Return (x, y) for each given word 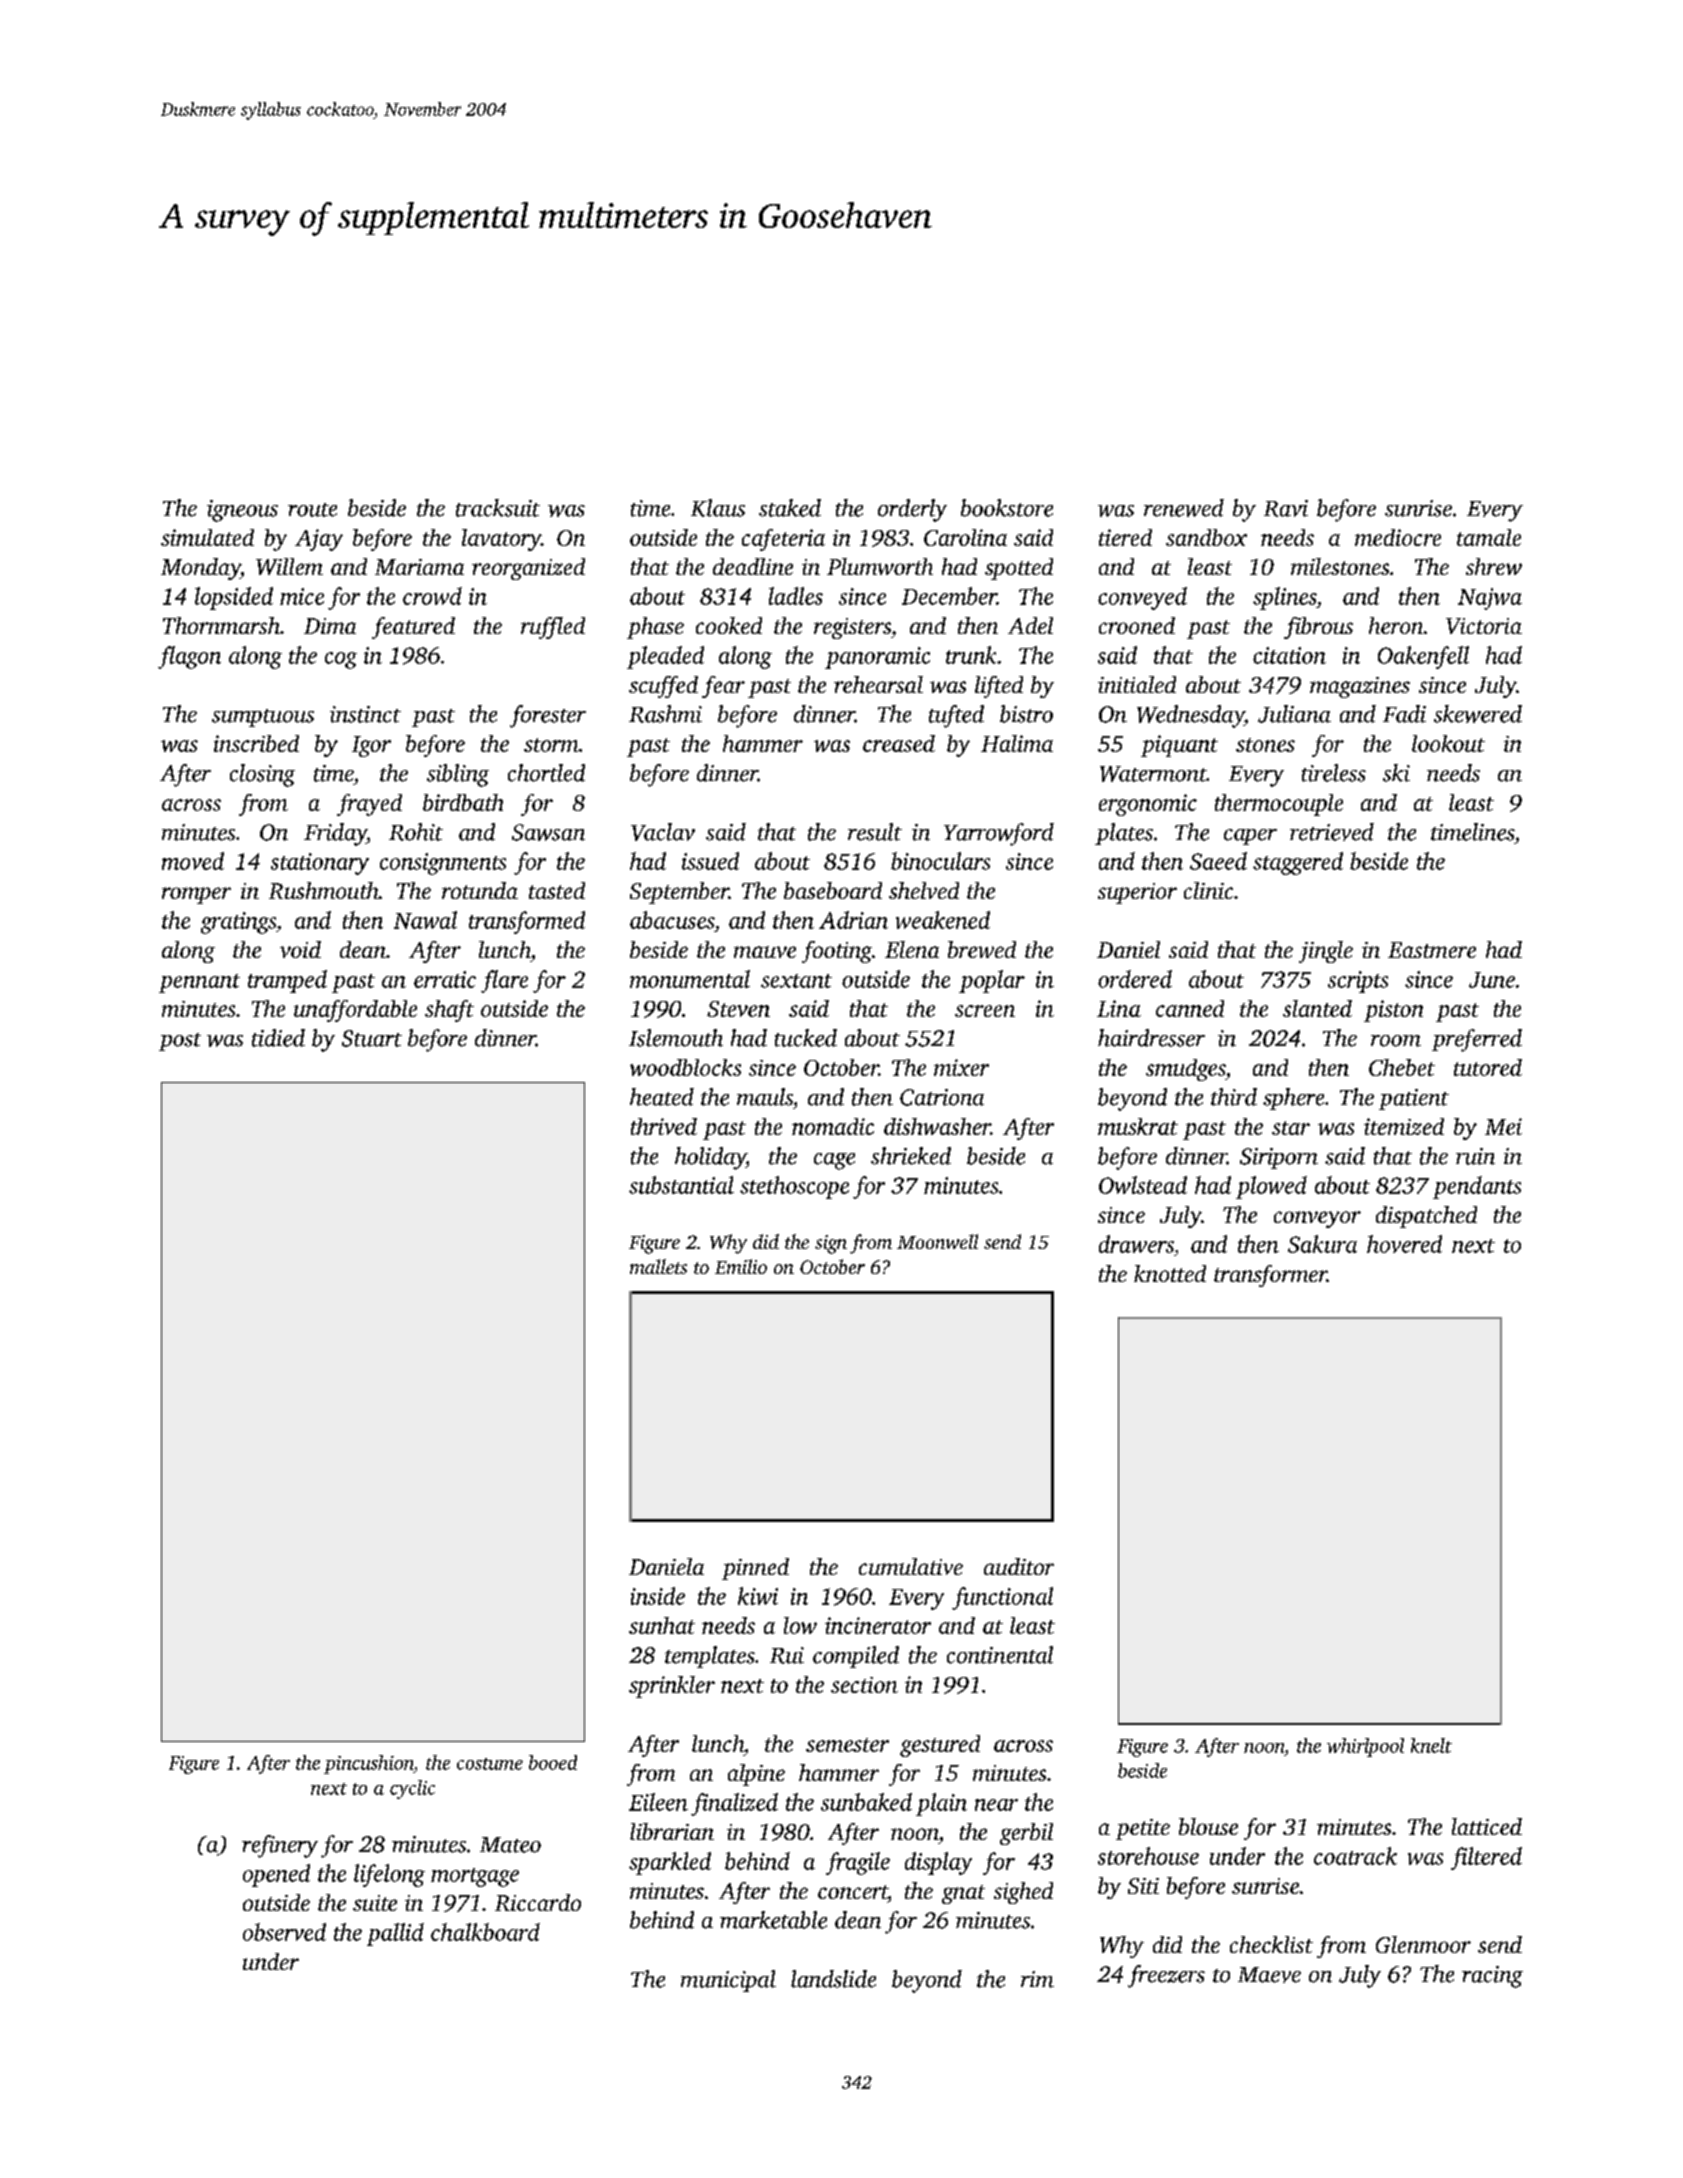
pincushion (369, 1764)
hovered (1404, 1244)
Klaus (718, 508)
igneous (242, 511)
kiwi (758, 1596)
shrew (1494, 566)
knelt (1431, 1745)
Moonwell (937, 1241)
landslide (833, 1979)
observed (284, 1932)
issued (710, 861)
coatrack (1355, 1856)
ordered (1135, 979)
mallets (658, 1266)
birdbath (463, 802)
